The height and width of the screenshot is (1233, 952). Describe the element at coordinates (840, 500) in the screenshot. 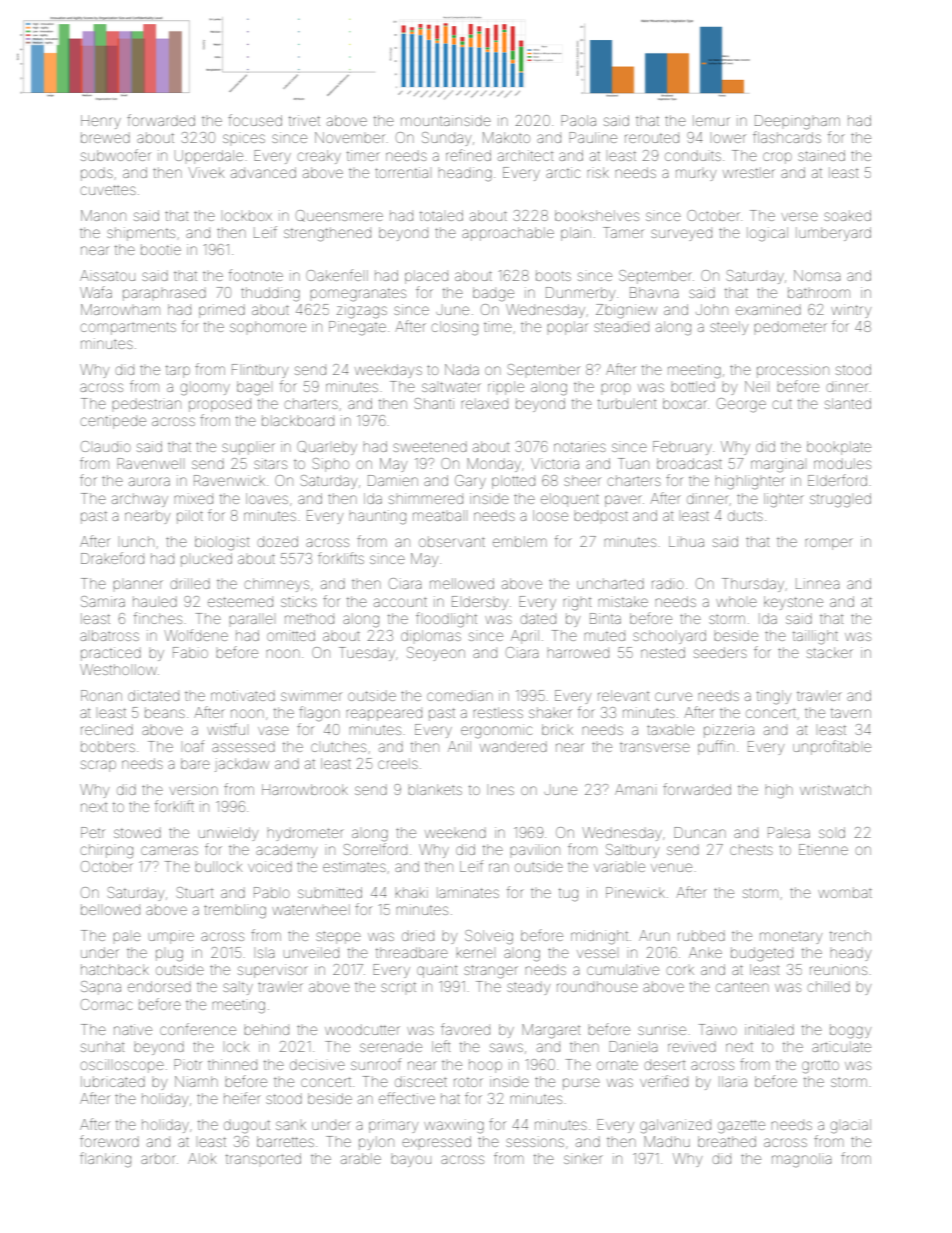

I see `struggled` at that location.
